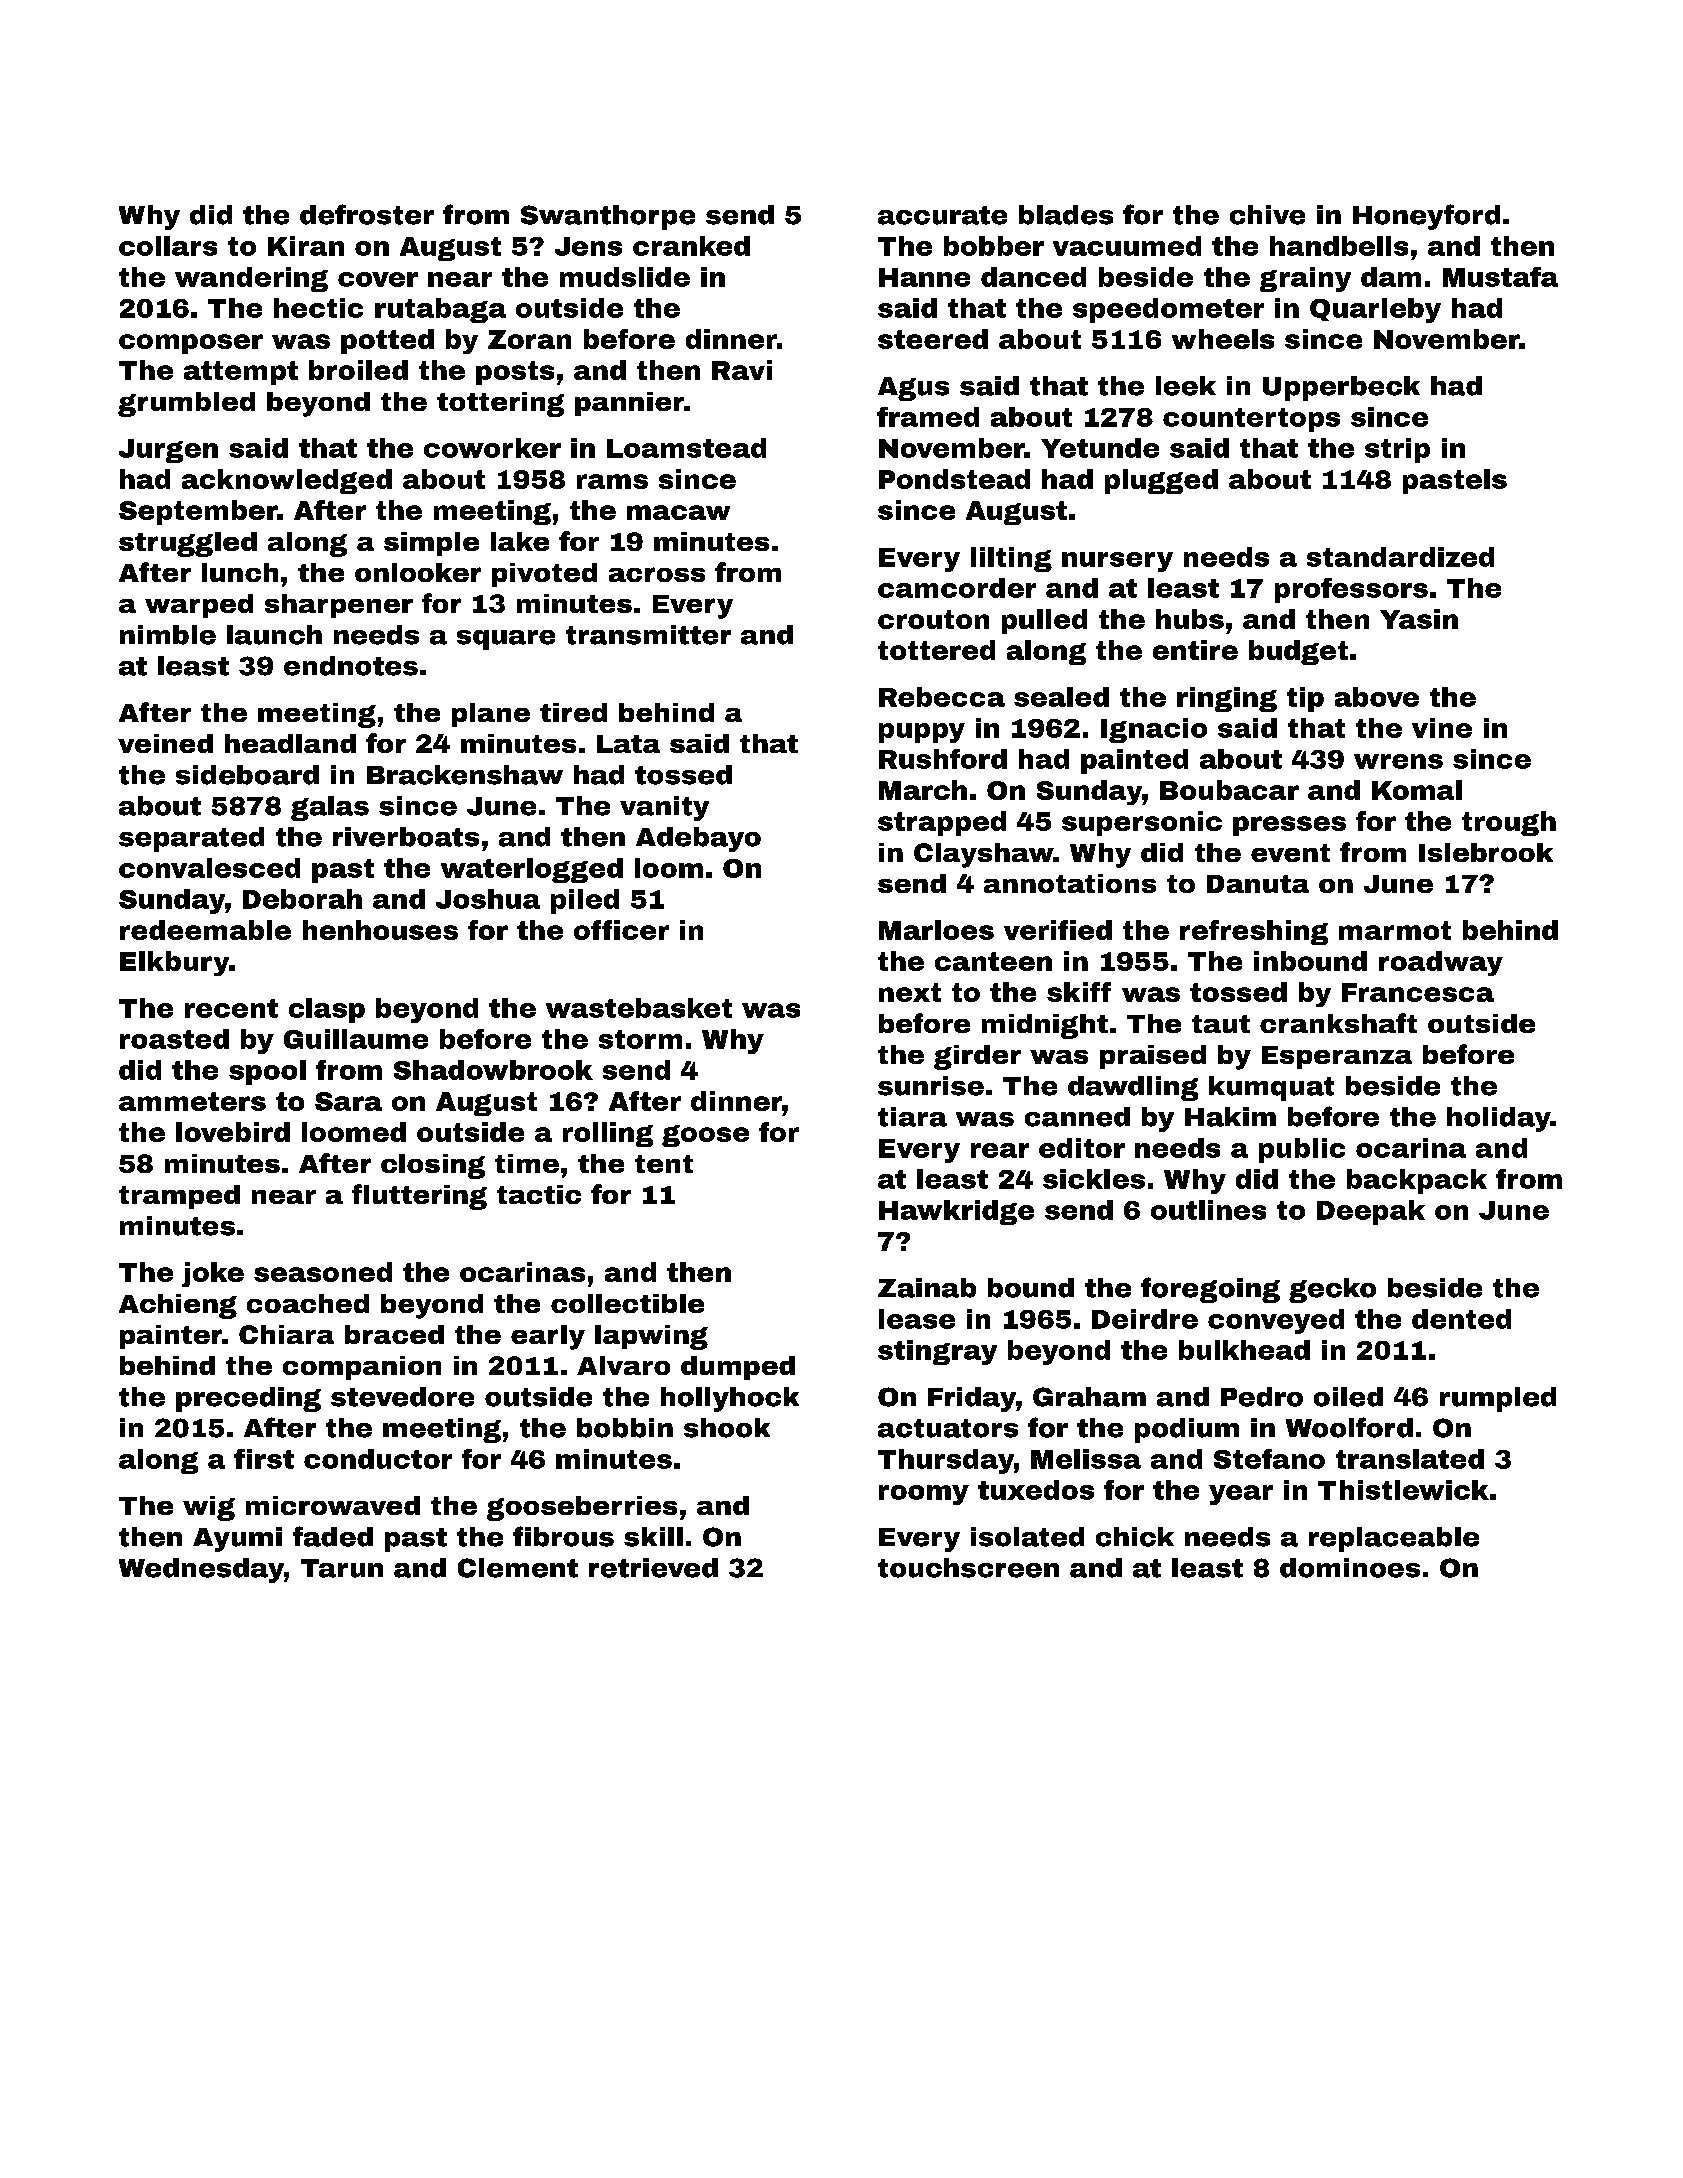  Describe the element at coordinates (942, 215) in the document. I see `accurate` at that location.
